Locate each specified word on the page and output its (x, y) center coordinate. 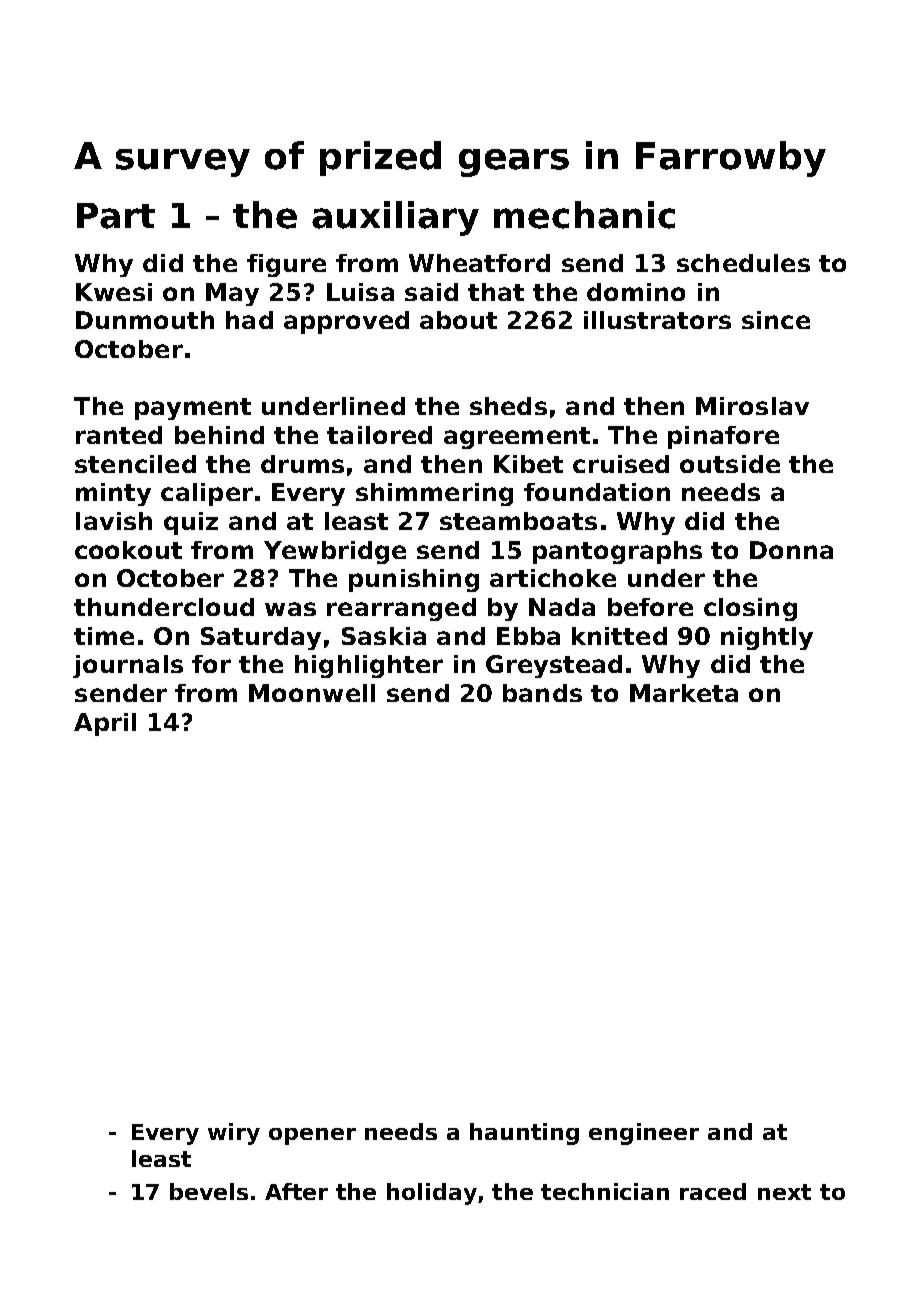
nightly (767, 638)
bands (542, 693)
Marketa (684, 693)
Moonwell (312, 693)
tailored (379, 435)
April (105, 724)
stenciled (135, 464)
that (496, 292)
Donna (791, 550)
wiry (234, 1134)
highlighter (369, 666)
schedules (743, 263)
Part (116, 216)
